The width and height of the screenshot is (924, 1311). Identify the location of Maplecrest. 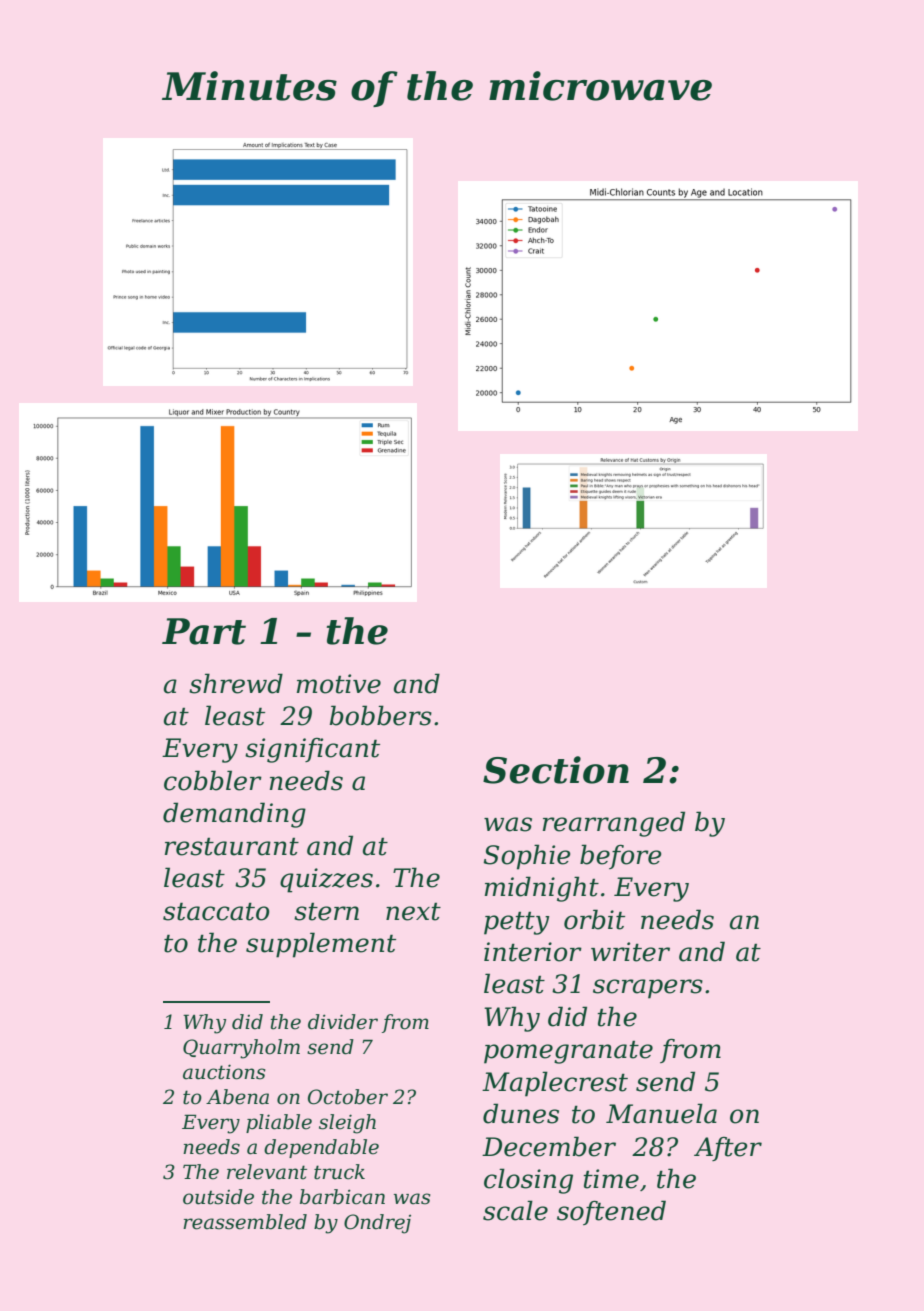
(555, 1084).
